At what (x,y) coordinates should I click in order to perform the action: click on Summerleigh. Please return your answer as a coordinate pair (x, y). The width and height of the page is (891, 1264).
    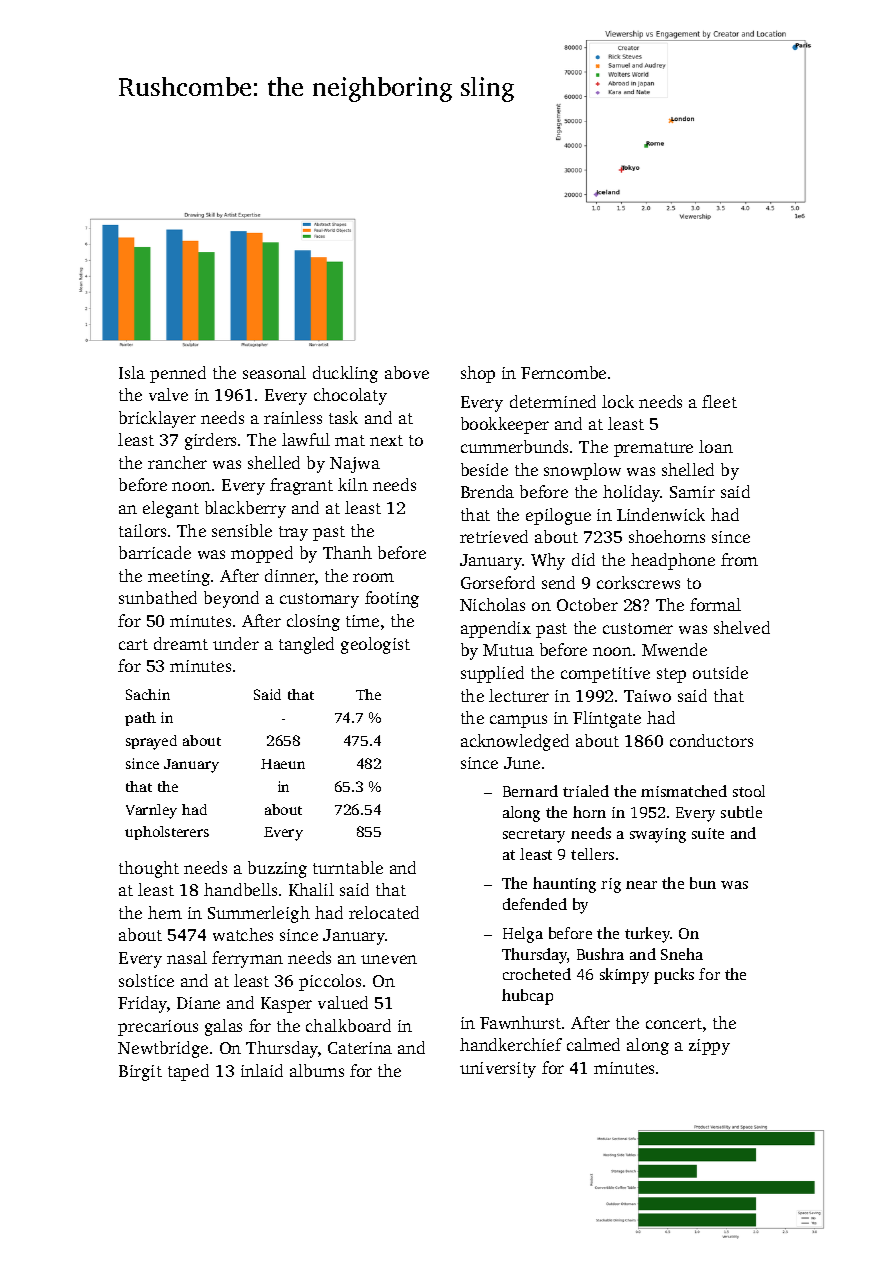
    Looking at the image, I should click on (259, 914).
